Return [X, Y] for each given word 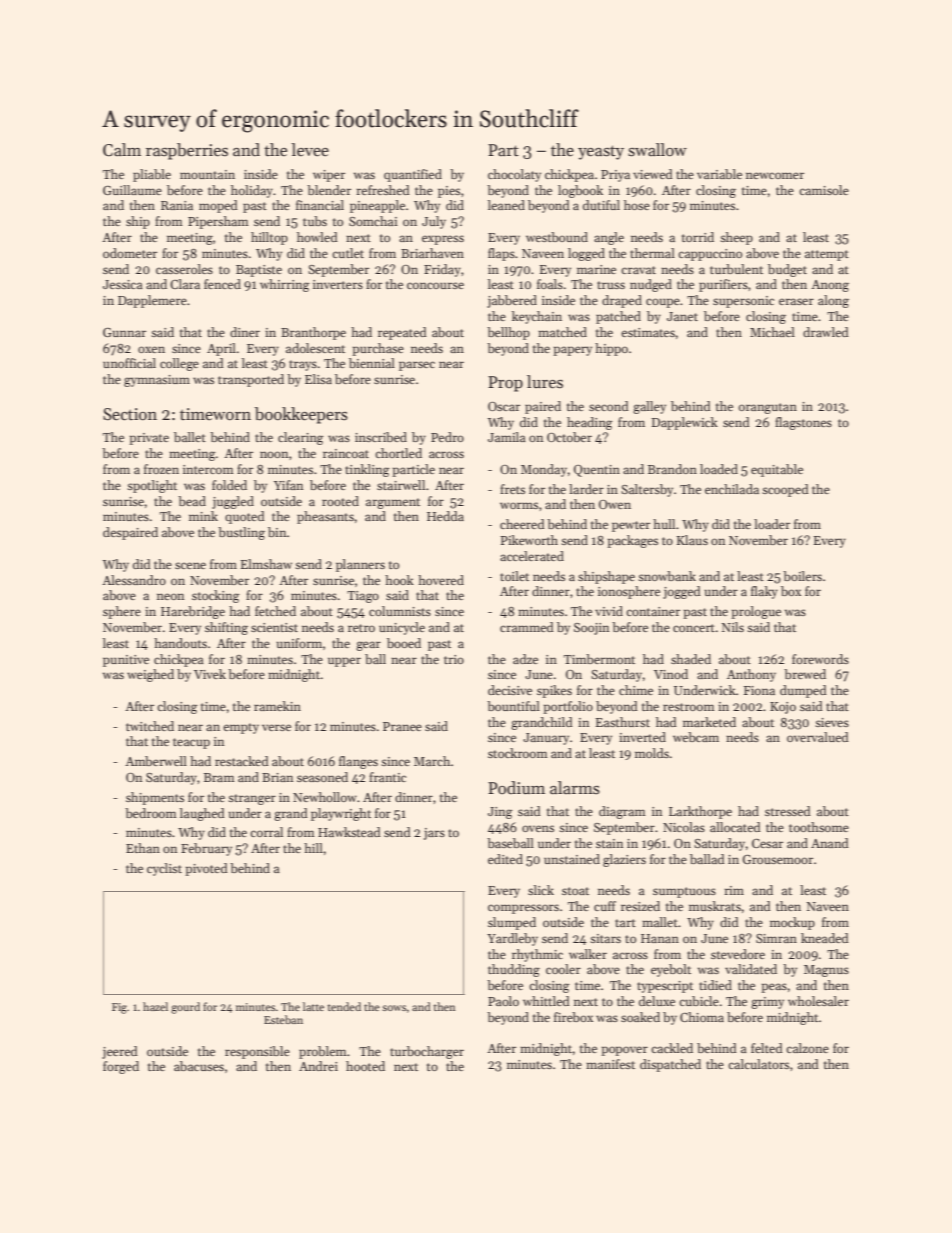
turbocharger [427, 1052]
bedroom [151, 813]
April [221, 349]
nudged [651, 285]
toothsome [819, 827]
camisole [824, 190]
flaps [501, 254]
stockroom [518, 753]
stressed [788, 811]
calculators [758, 1064]
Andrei [318, 1066]
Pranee [402, 726]
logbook [580, 191]
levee [310, 150]
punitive [126, 661]
